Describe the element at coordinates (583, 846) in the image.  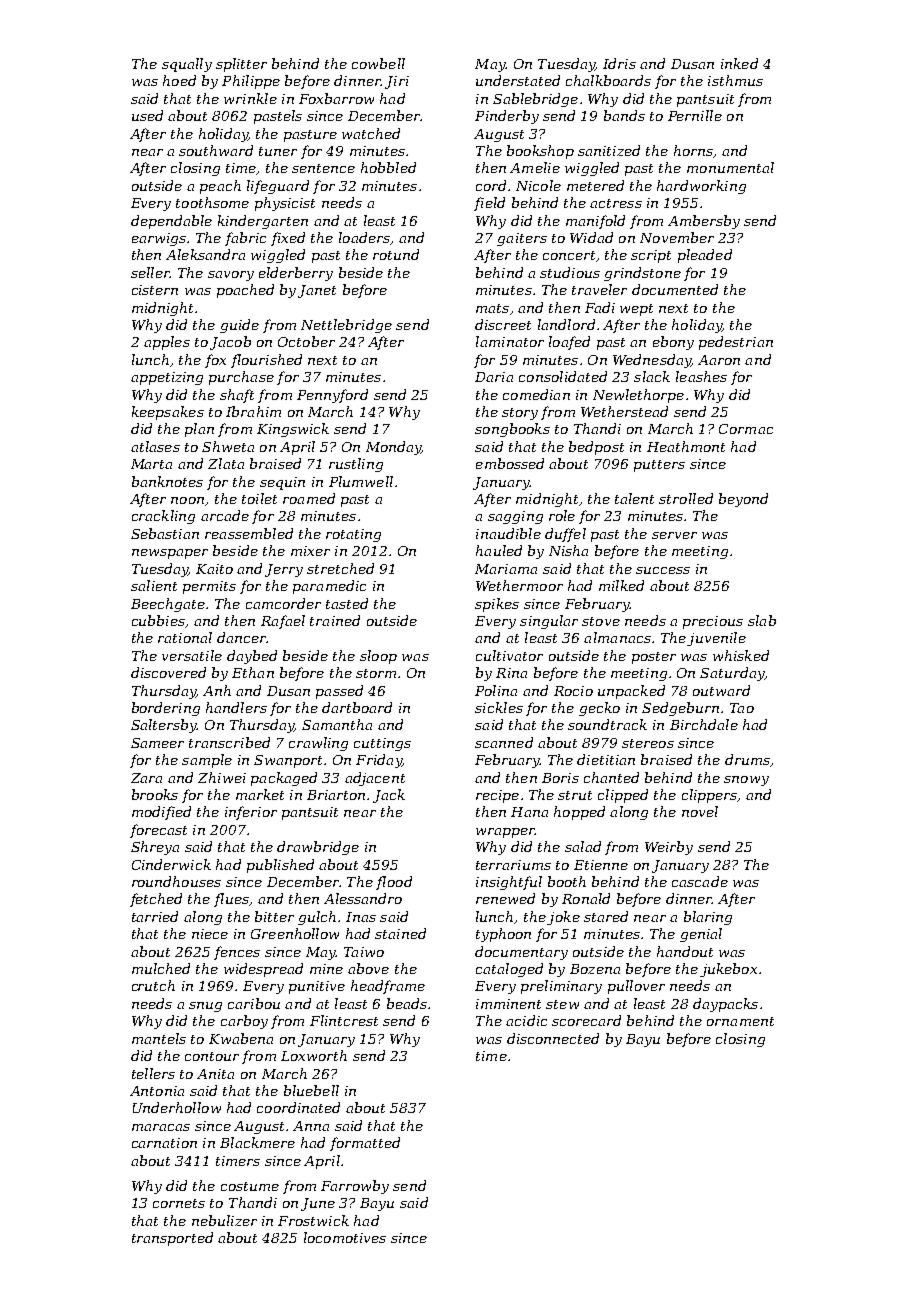
I see `salad` at that location.
